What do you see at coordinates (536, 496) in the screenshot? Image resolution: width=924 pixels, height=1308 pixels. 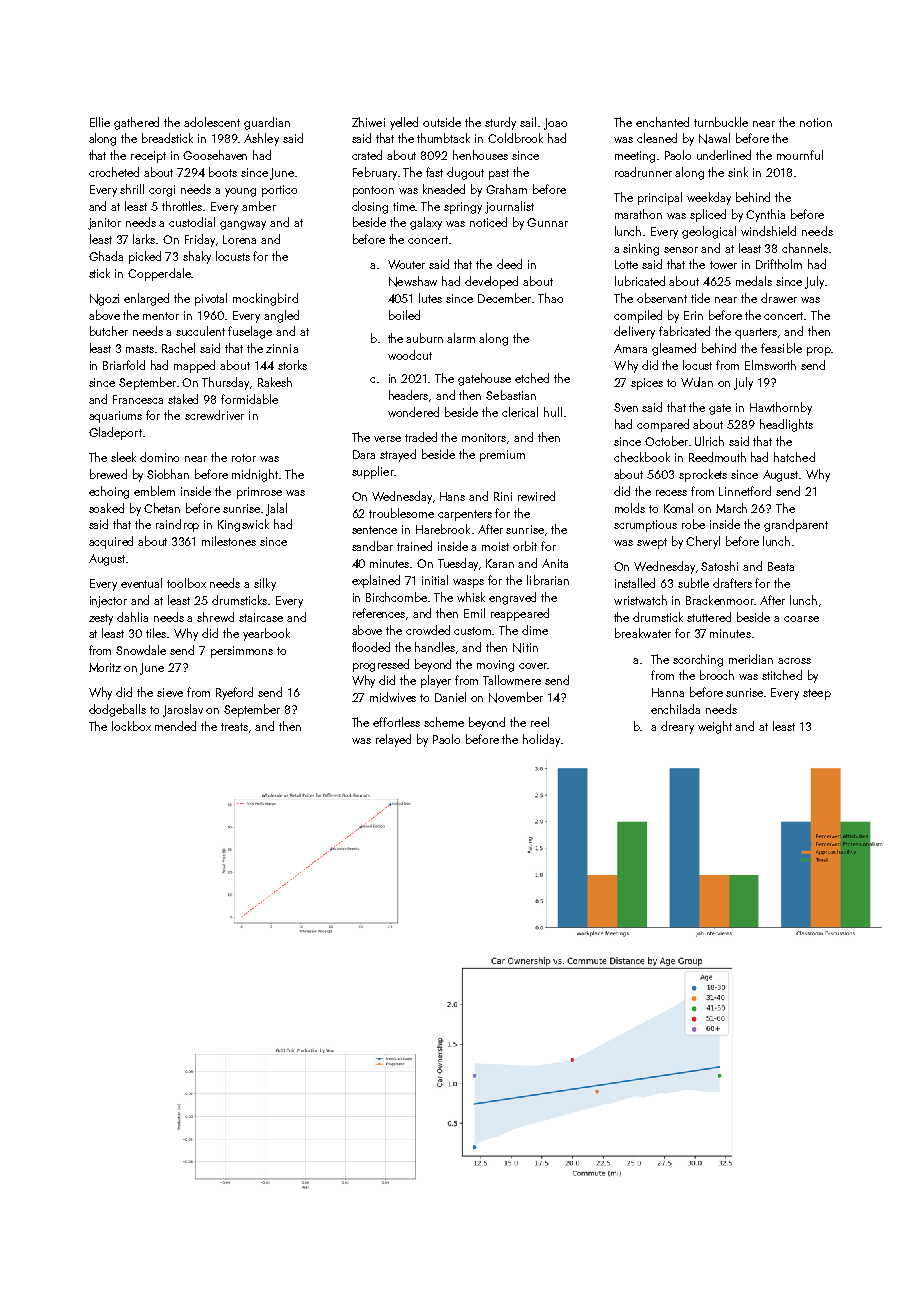 I see `rewired` at bounding box center [536, 496].
